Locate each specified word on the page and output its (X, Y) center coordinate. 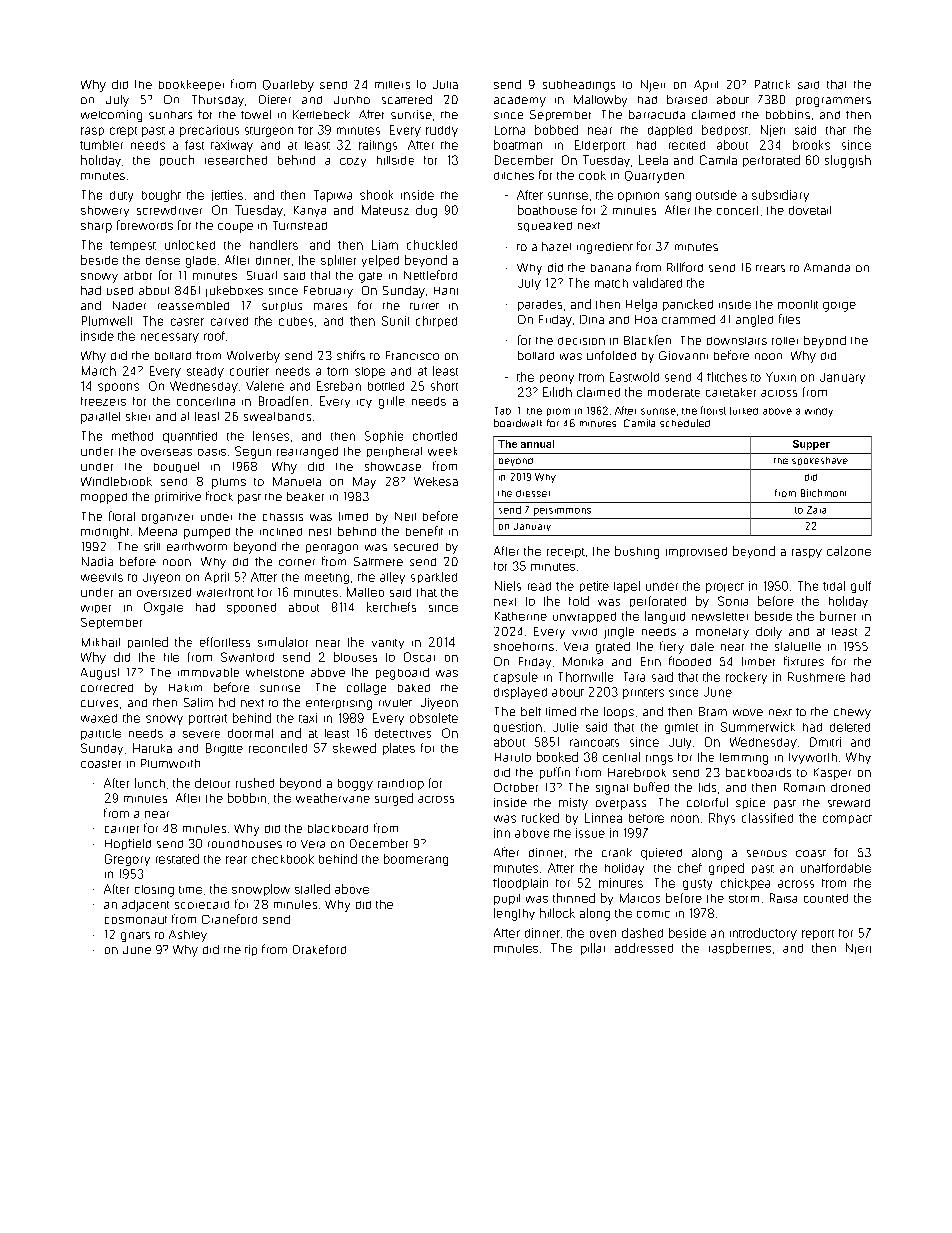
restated (177, 859)
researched (236, 160)
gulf (861, 587)
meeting (327, 578)
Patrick (772, 84)
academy (520, 101)
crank (617, 852)
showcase (393, 466)
